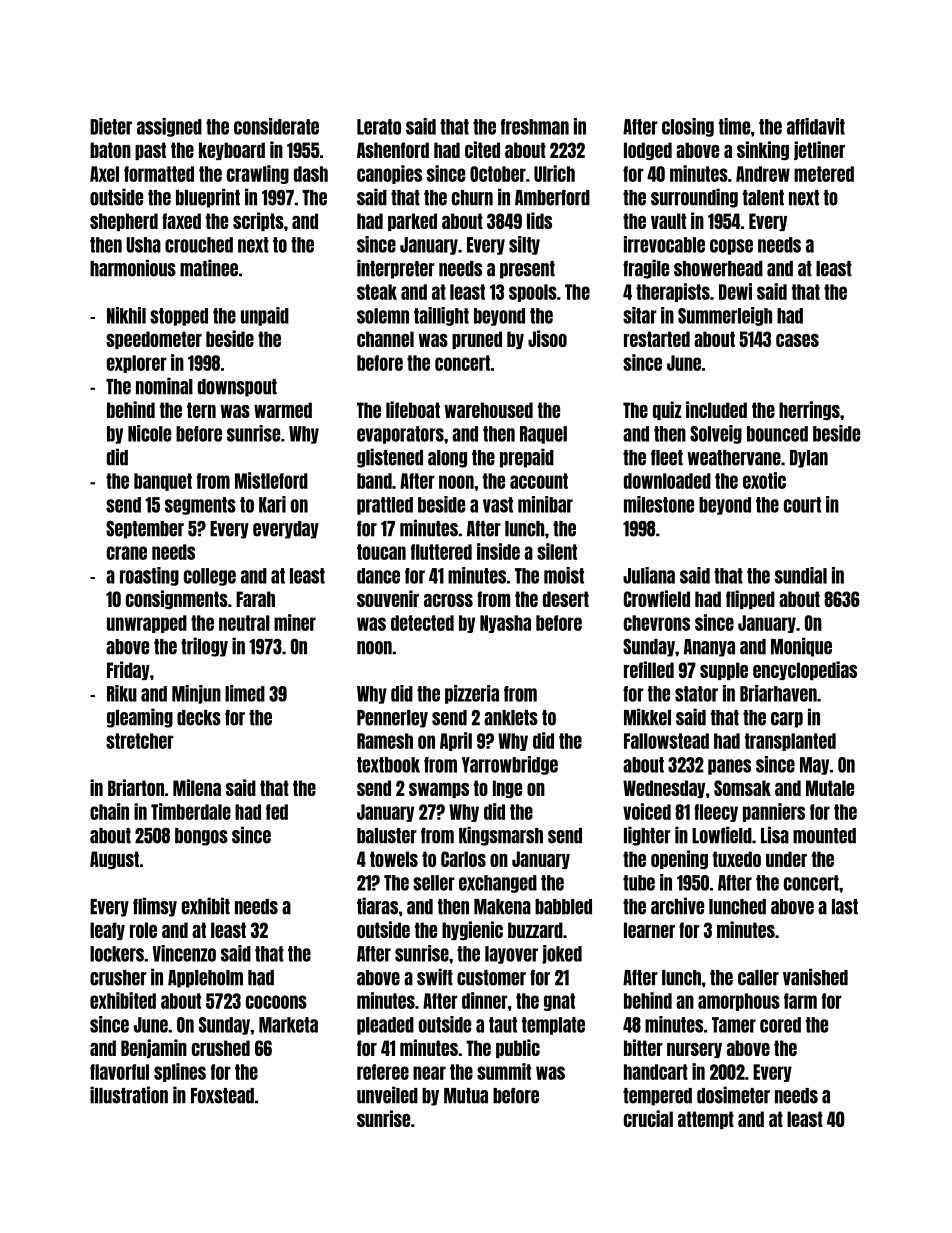 The width and height of the image is (952, 1233). Describe the element at coordinates (563, 907) in the image. I see `babbled` at that location.
